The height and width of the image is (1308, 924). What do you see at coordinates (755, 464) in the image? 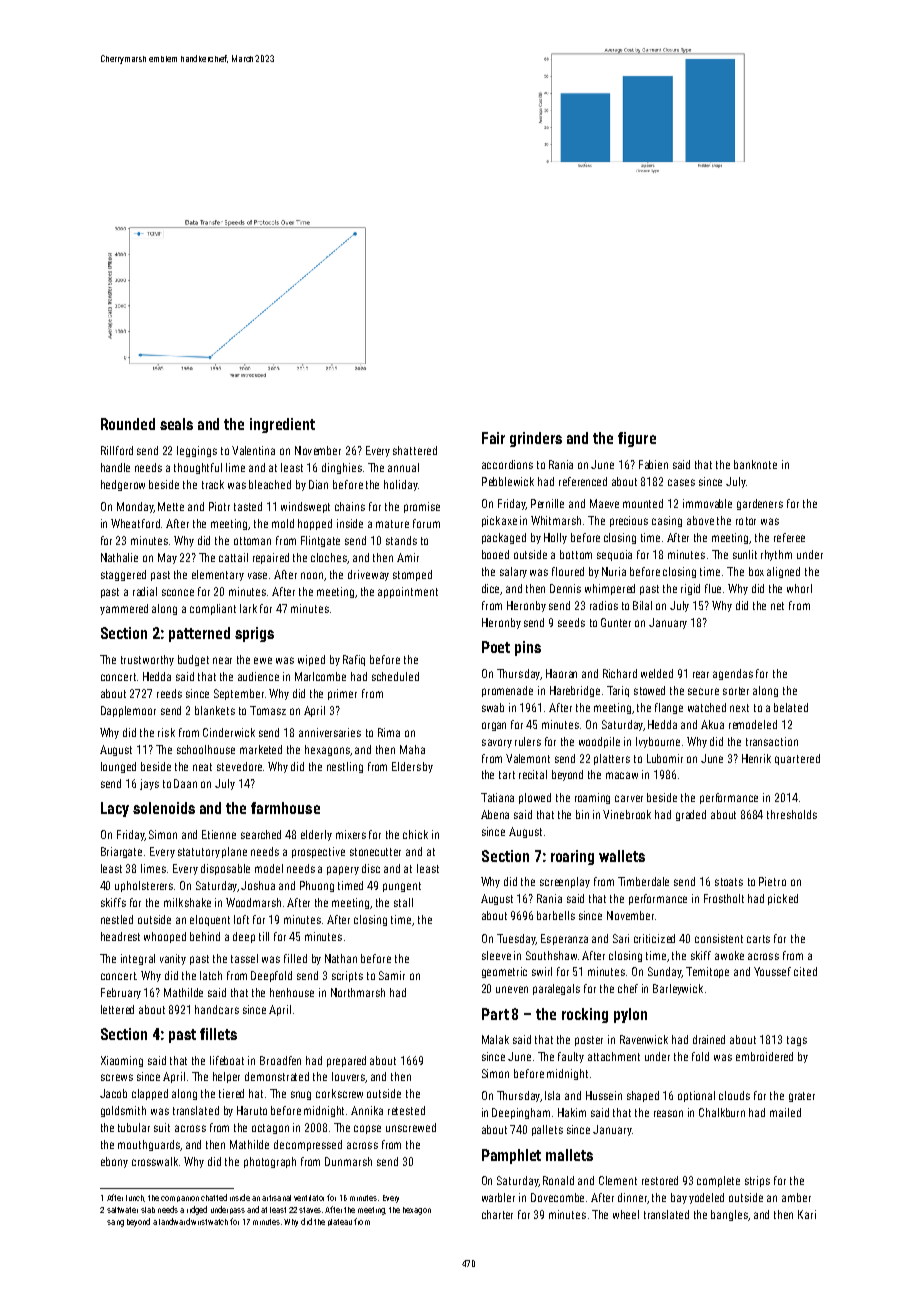
I see `banknote` at bounding box center [755, 464].
